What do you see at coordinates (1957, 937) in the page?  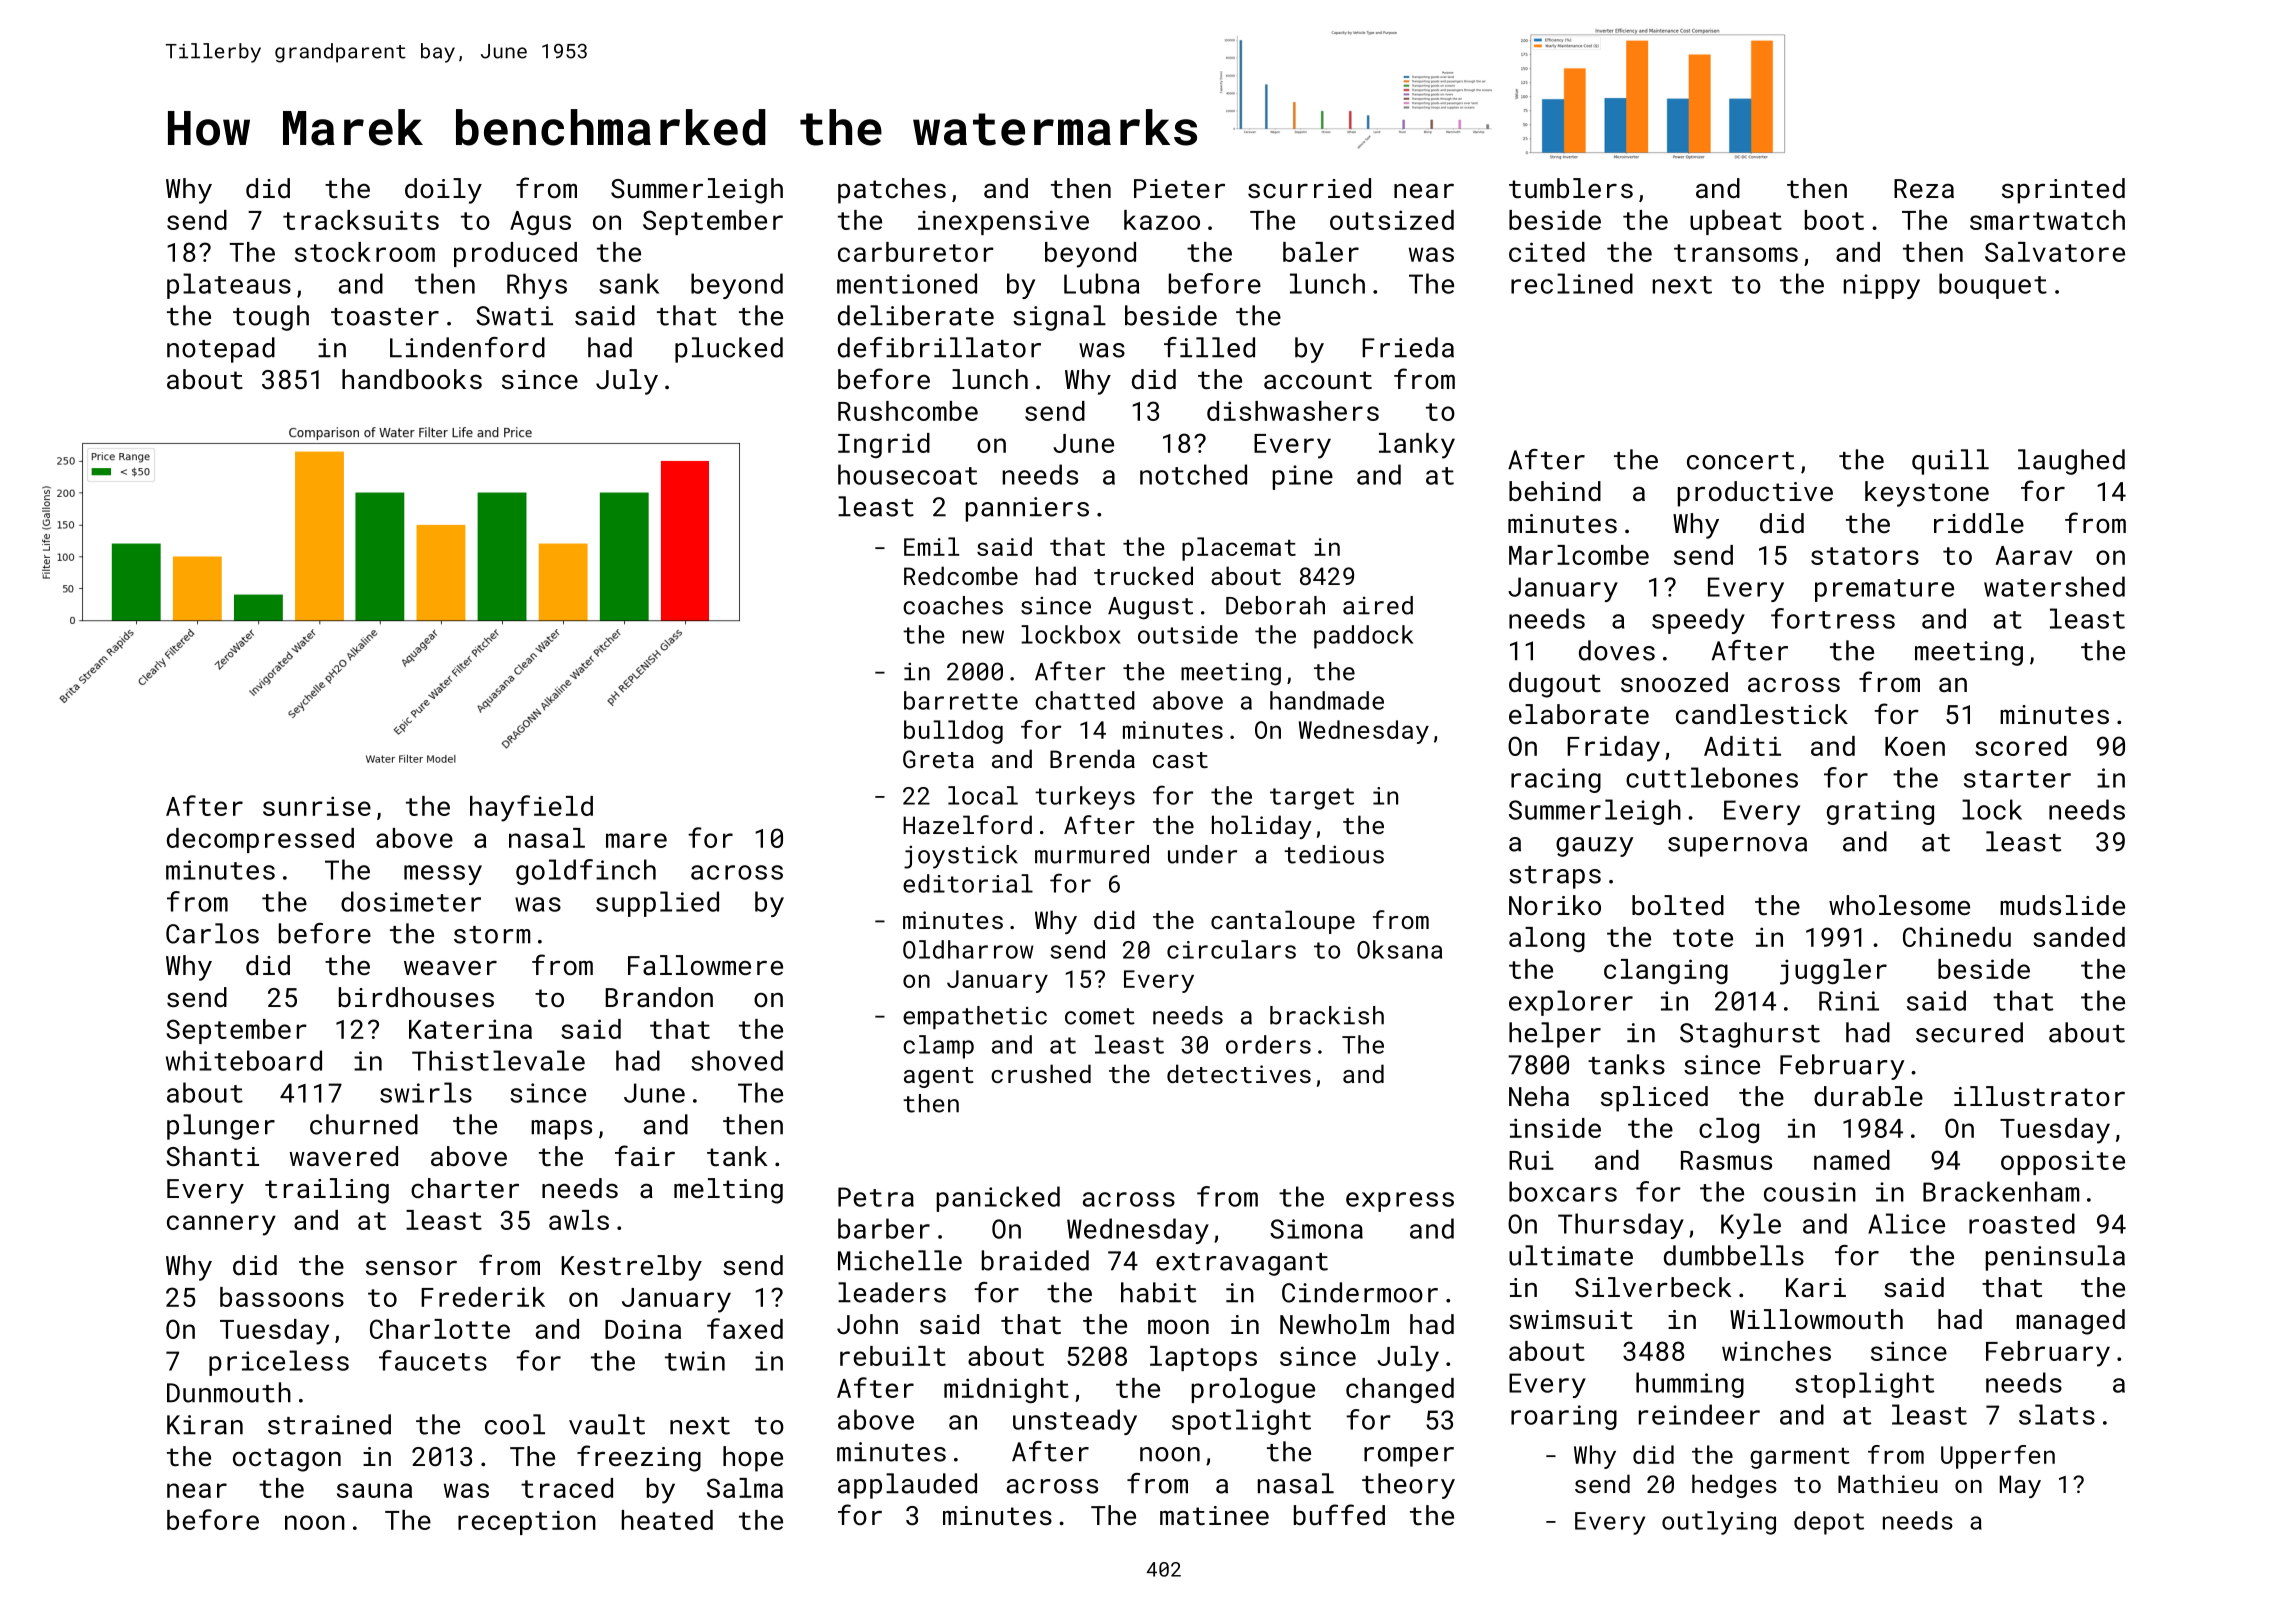 I see `Chinedu` at bounding box center [1957, 937].
